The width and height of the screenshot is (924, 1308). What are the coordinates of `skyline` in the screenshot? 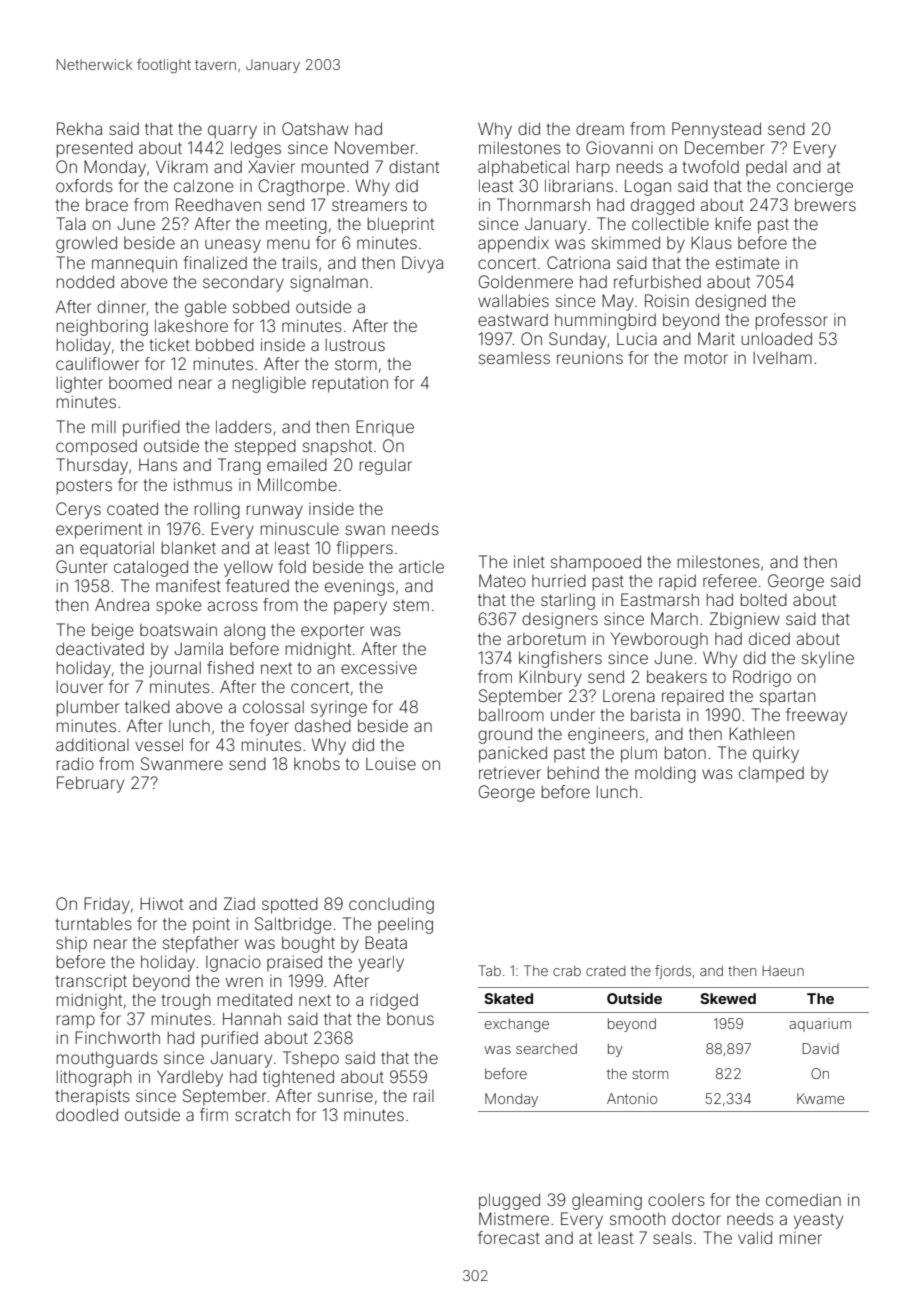 It's located at (828, 659).
